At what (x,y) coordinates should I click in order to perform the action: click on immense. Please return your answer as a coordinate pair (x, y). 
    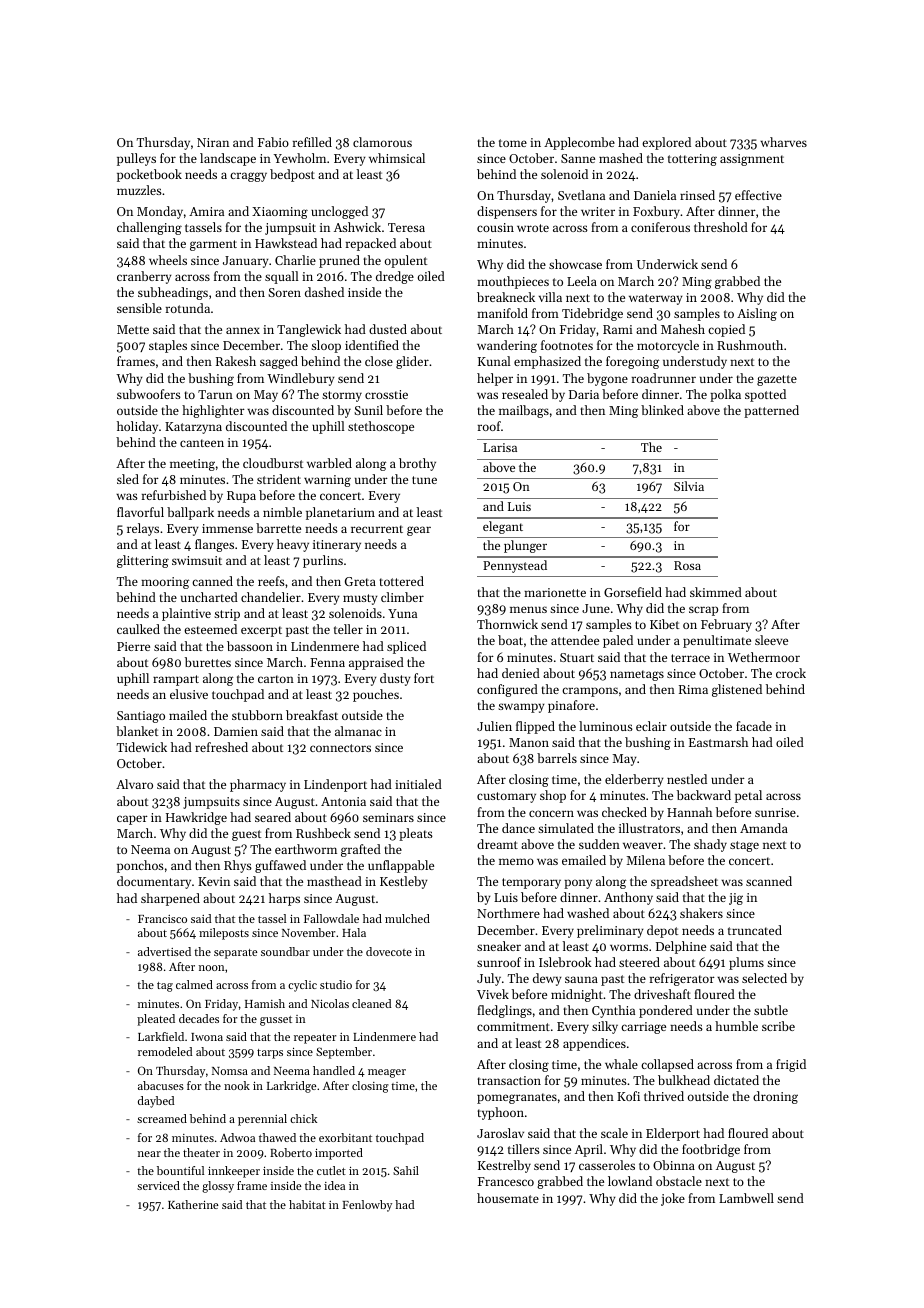
    Looking at the image, I should click on (227, 528).
